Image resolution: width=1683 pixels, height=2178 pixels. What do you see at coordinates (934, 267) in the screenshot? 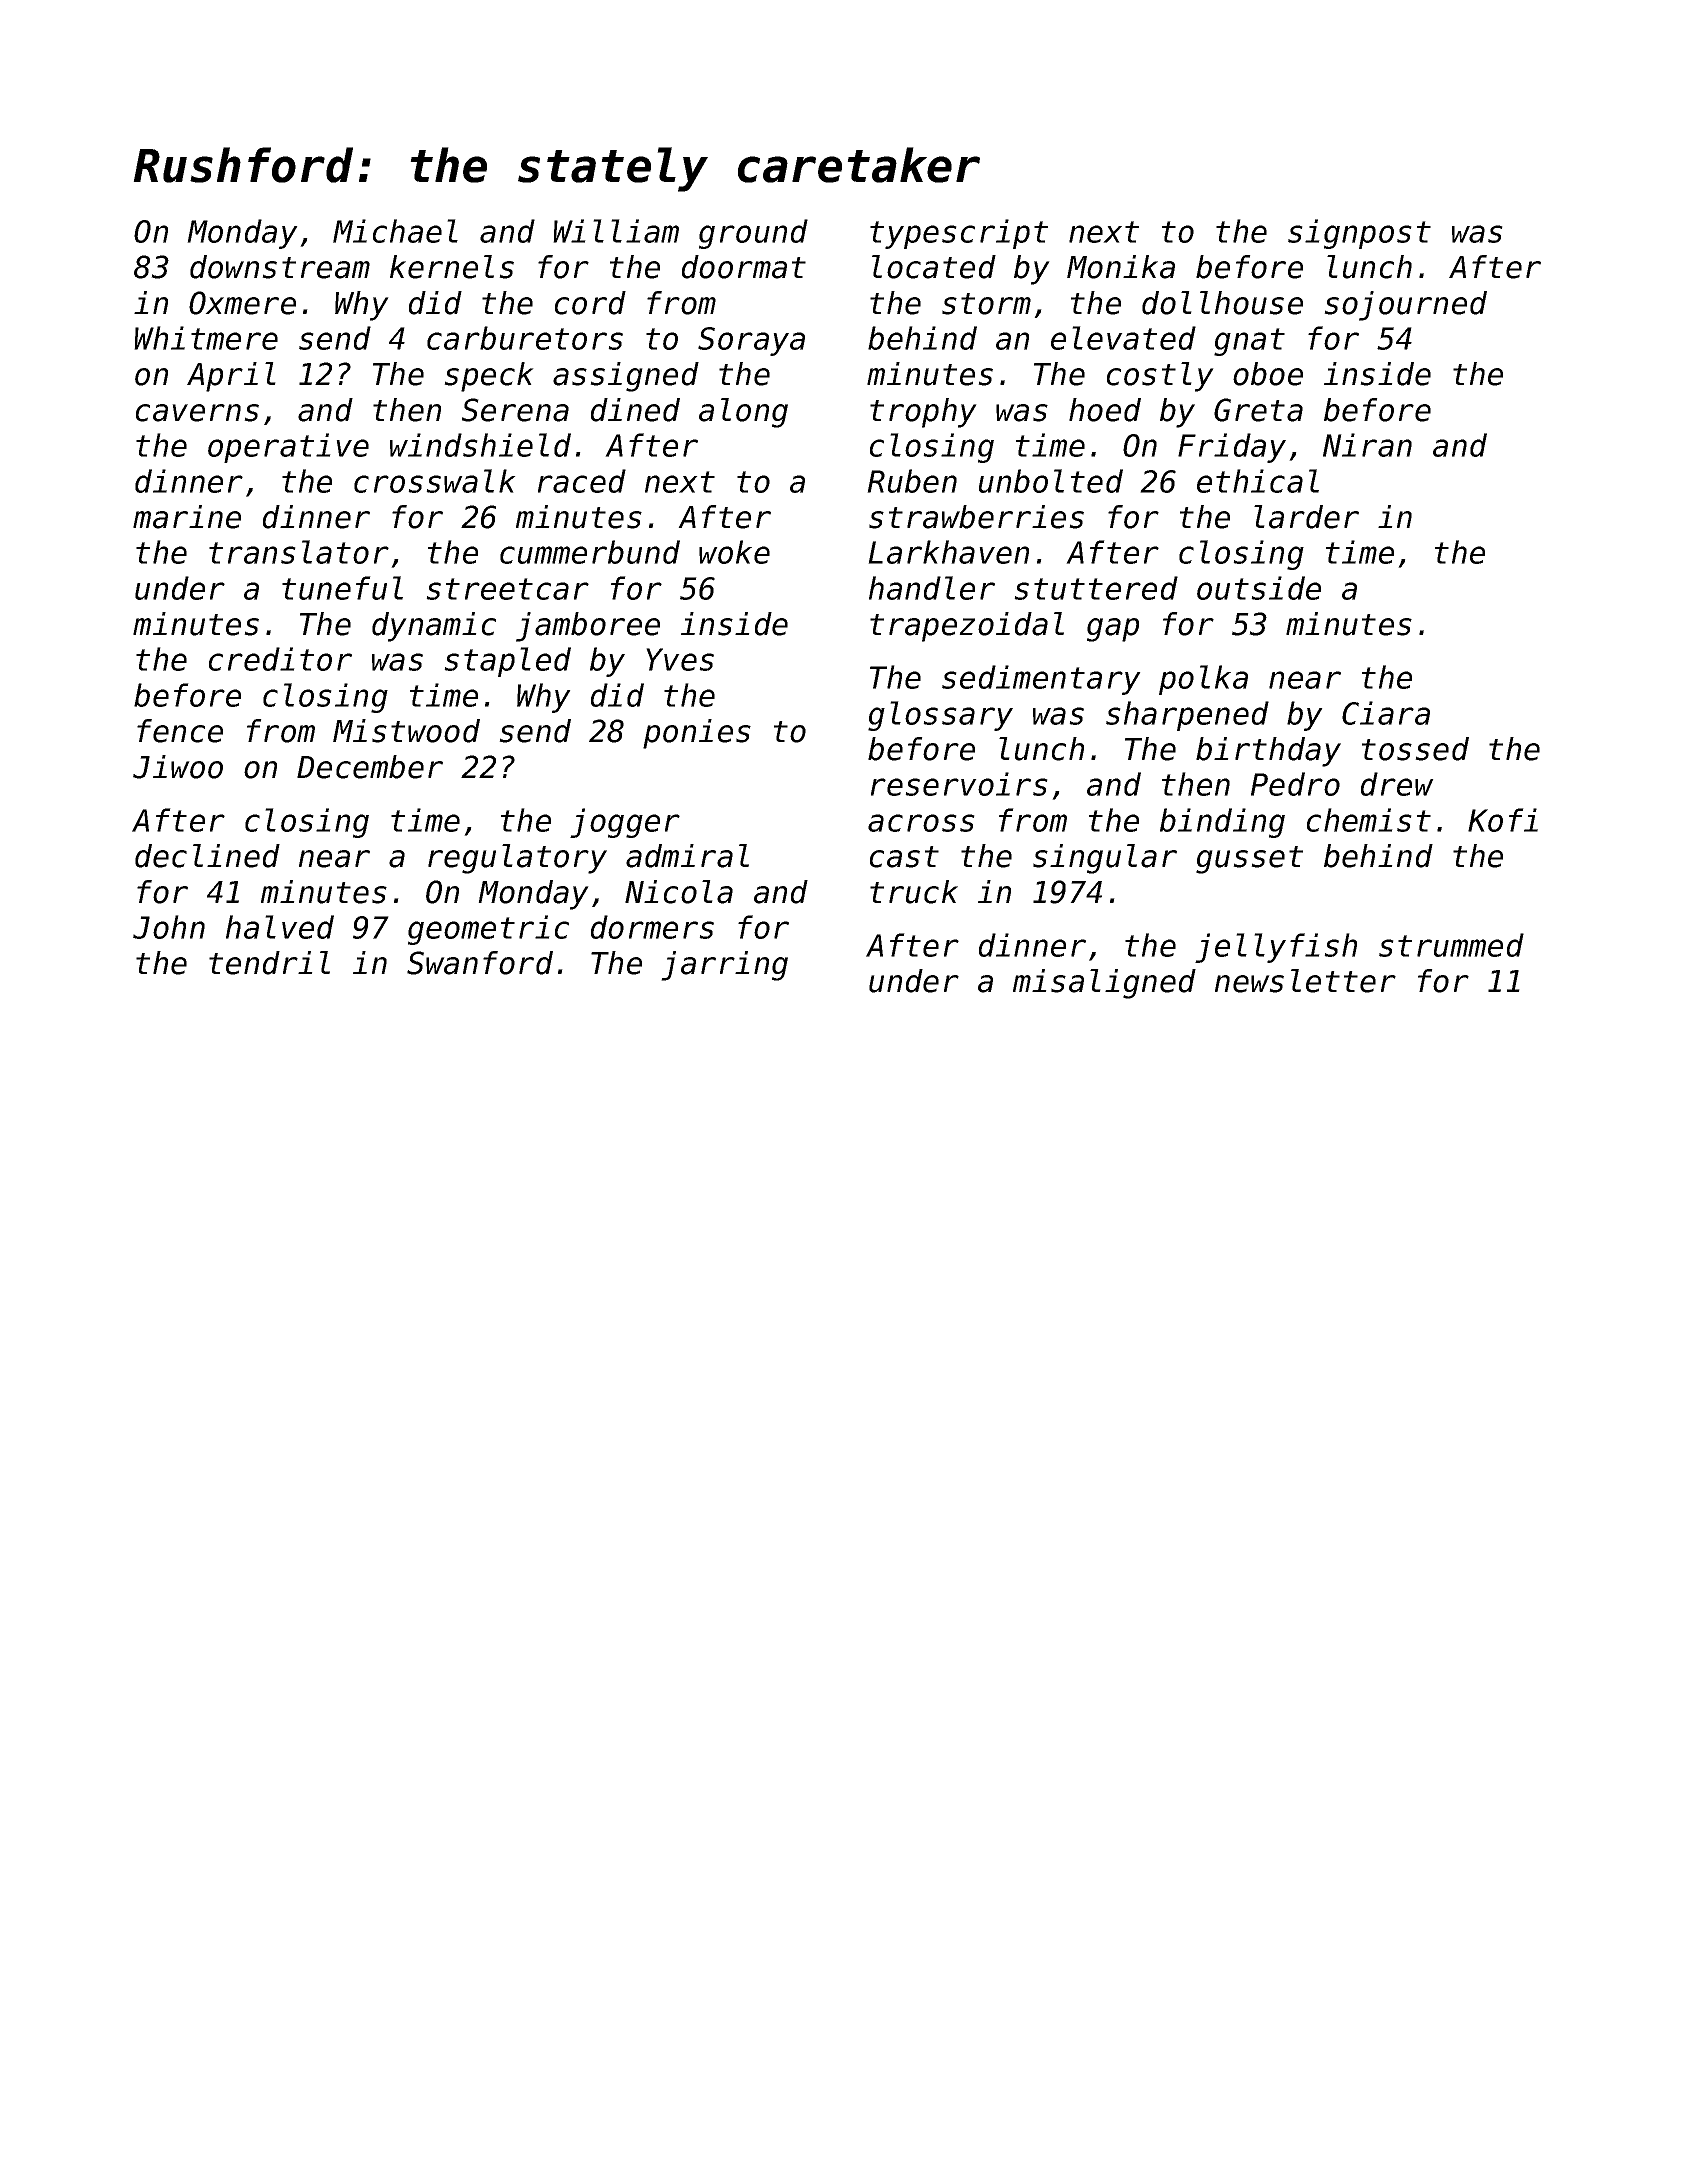
I see `located` at bounding box center [934, 267].
